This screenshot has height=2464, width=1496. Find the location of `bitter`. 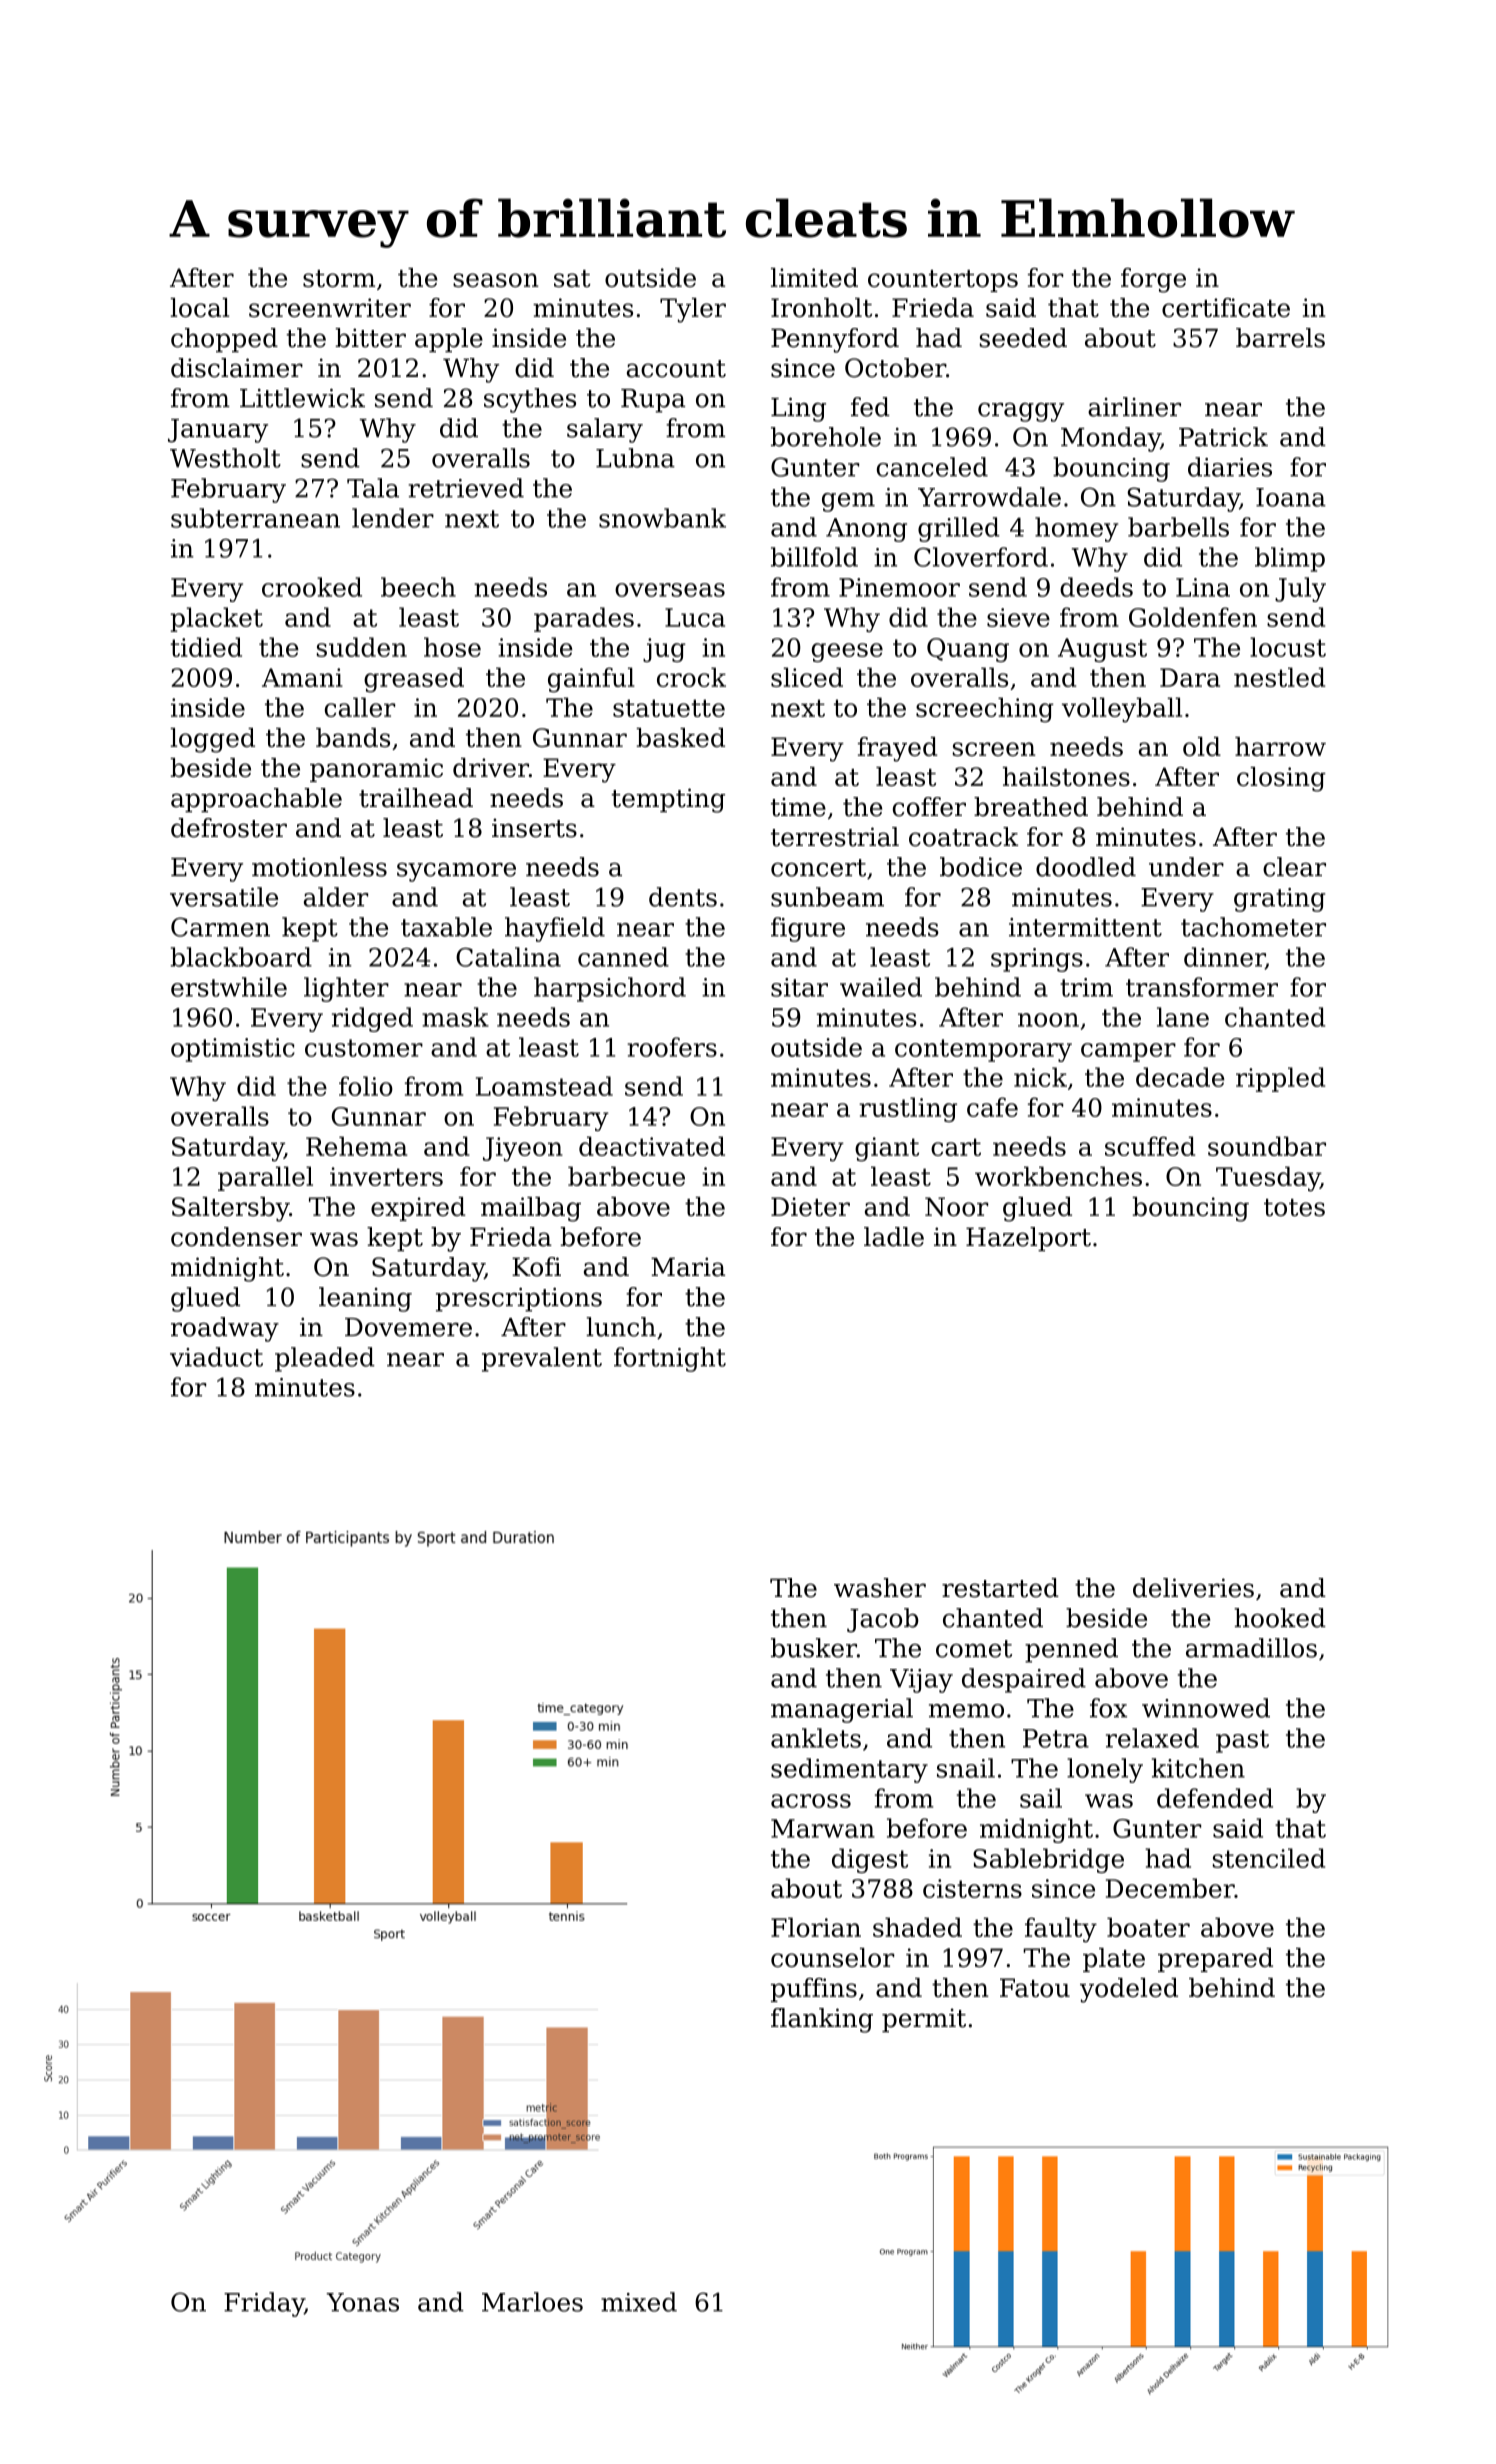

bitter is located at coordinates (370, 338).
